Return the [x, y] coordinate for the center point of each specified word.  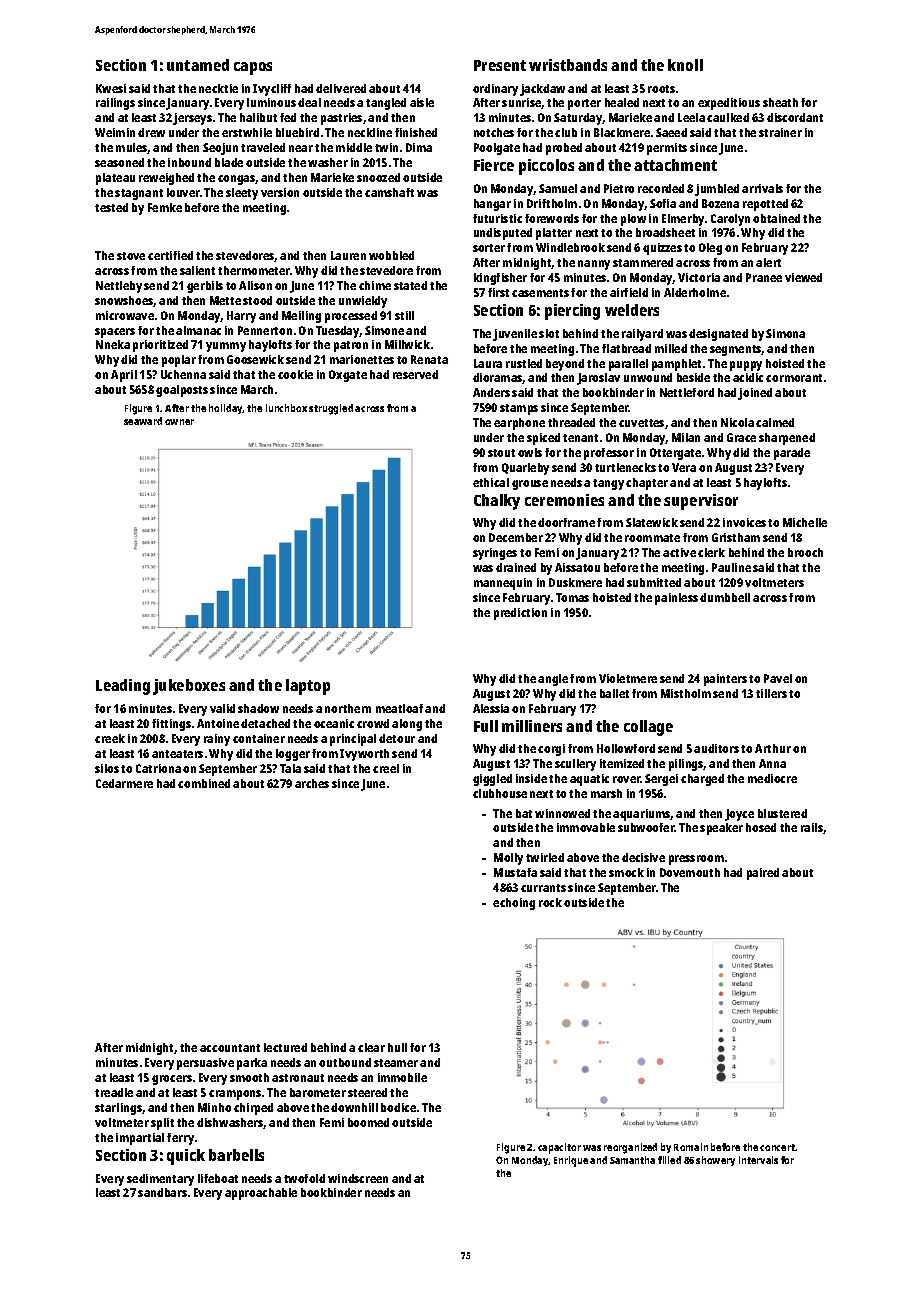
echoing [514, 904]
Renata [429, 359]
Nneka [113, 344]
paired [763, 874]
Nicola [737, 422]
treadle [114, 1092]
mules [132, 148]
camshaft [389, 192]
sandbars [162, 1192]
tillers [771, 693]
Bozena [720, 203]
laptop [308, 687]
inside [531, 778]
